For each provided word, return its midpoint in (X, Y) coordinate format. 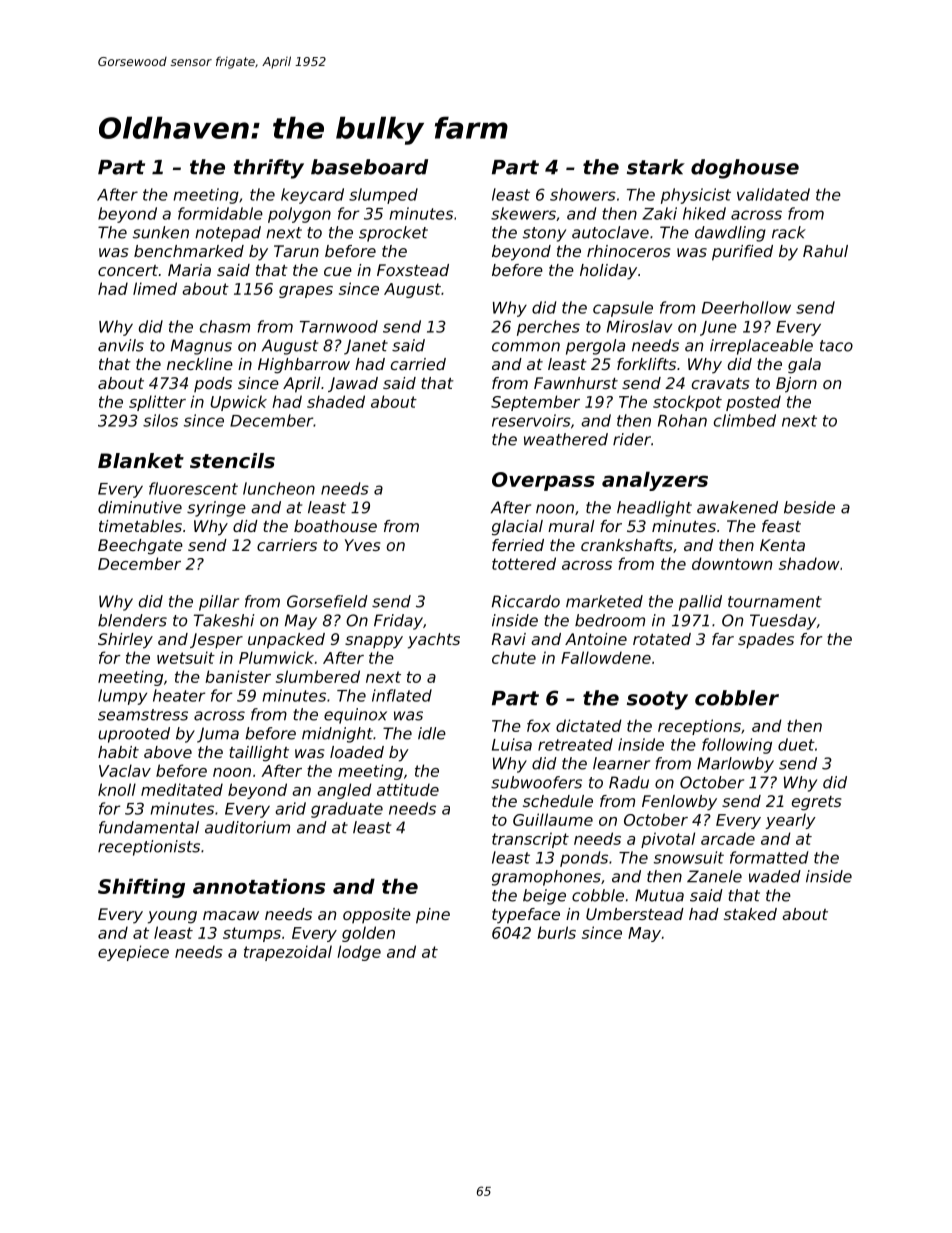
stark (656, 167)
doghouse (745, 169)
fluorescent (193, 488)
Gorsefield (327, 601)
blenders (132, 620)
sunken (161, 232)
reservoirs (531, 420)
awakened (737, 507)
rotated (662, 639)
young (172, 917)
